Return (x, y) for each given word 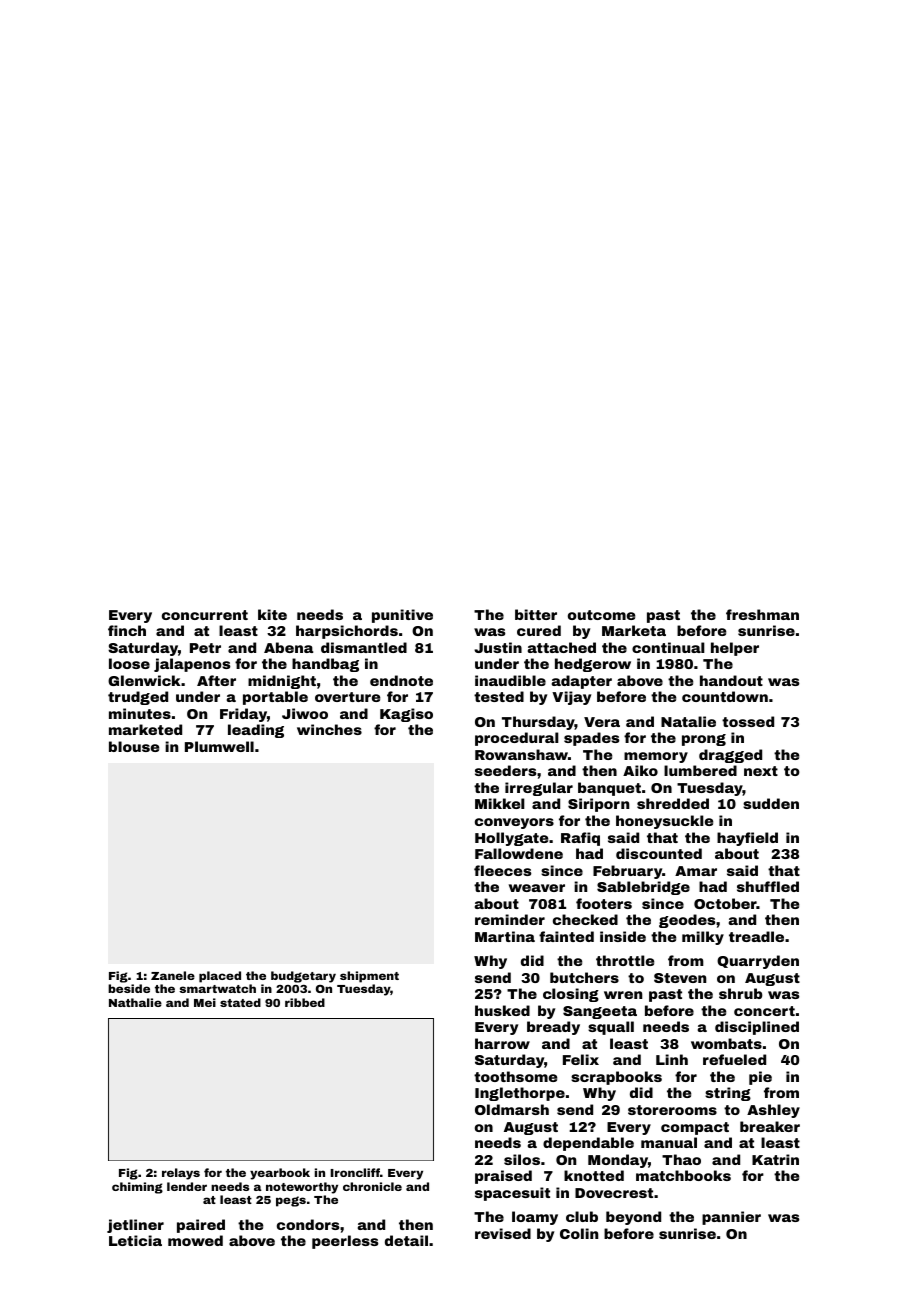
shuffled (768, 886)
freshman (762, 614)
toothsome (515, 1076)
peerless (345, 1242)
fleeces (502, 870)
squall (611, 1028)
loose (129, 663)
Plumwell (219, 746)
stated (240, 1002)
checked (585, 919)
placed (220, 977)
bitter (536, 614)
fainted (566, 936)
